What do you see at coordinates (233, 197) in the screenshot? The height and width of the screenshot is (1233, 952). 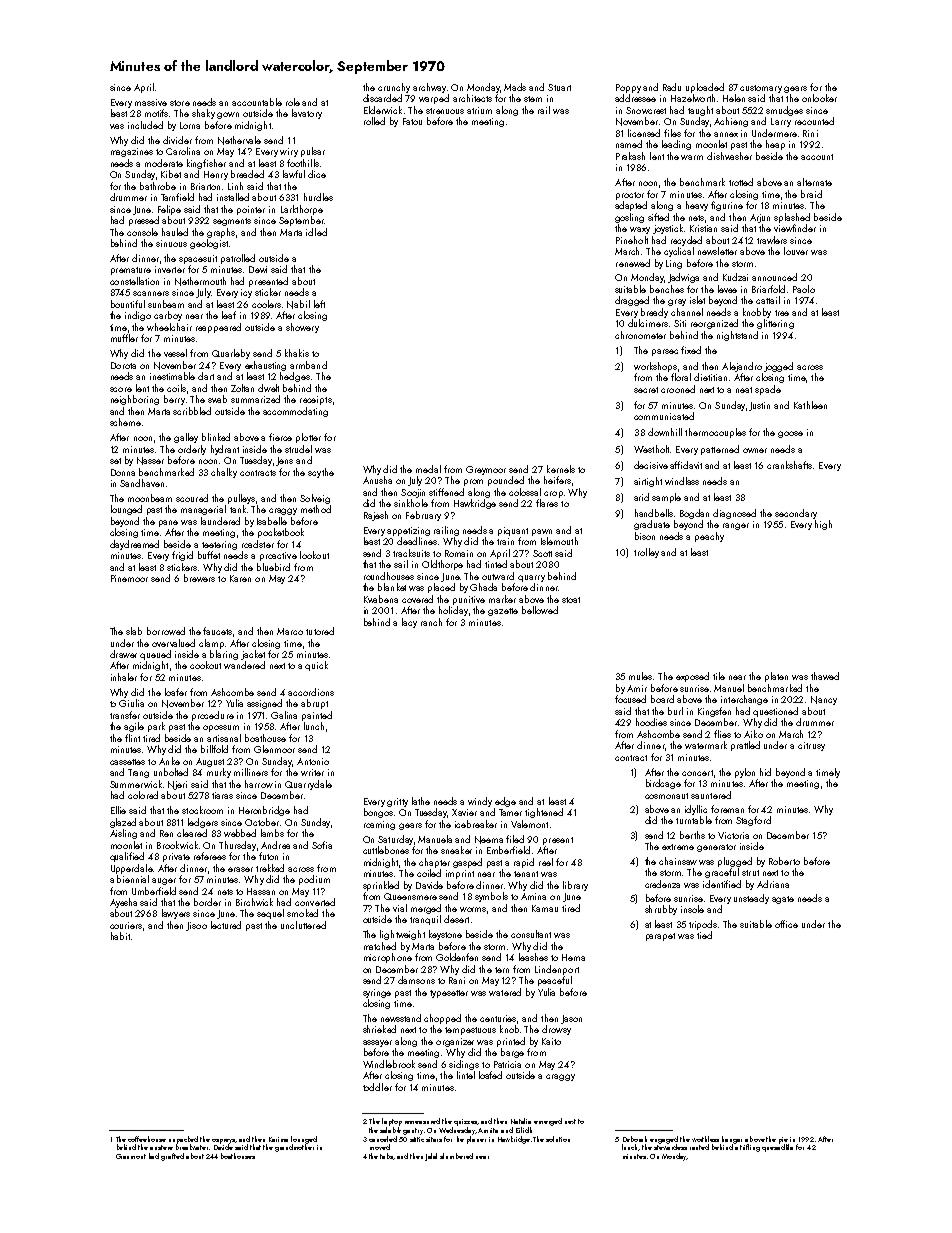 I see `installed` at bounding box center [233, 197].
